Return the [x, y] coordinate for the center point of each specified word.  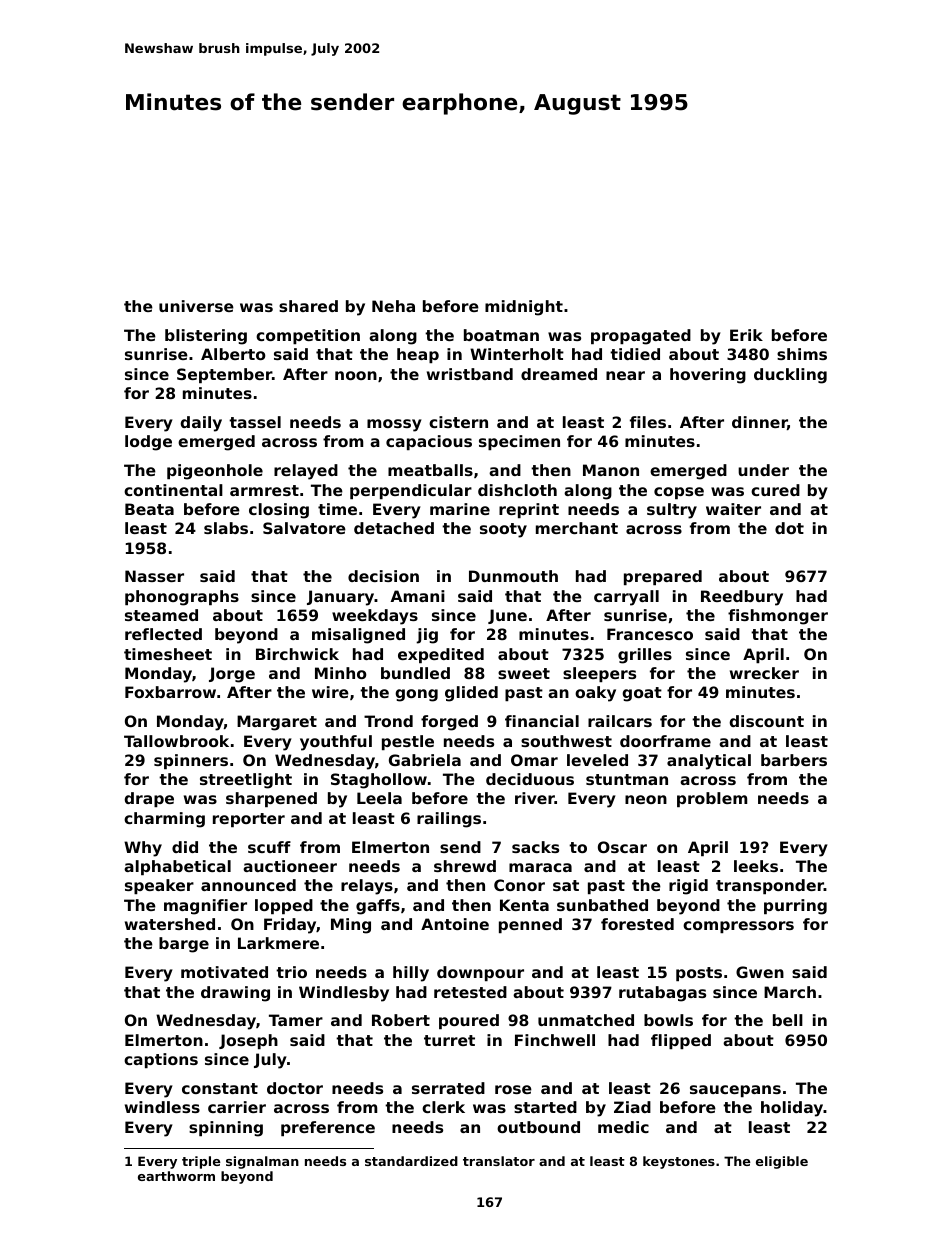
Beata [149, 509]
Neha [393, 306]
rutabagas [662, 994]
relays [367, 887]
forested [637, 924]
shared [308, 306]
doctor [295, 1088]
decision [383, 576]
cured [775, 490]
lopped [284, 906]
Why [143, 849]
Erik [746, 335]
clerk [443, 1107]
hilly [411, 974]
